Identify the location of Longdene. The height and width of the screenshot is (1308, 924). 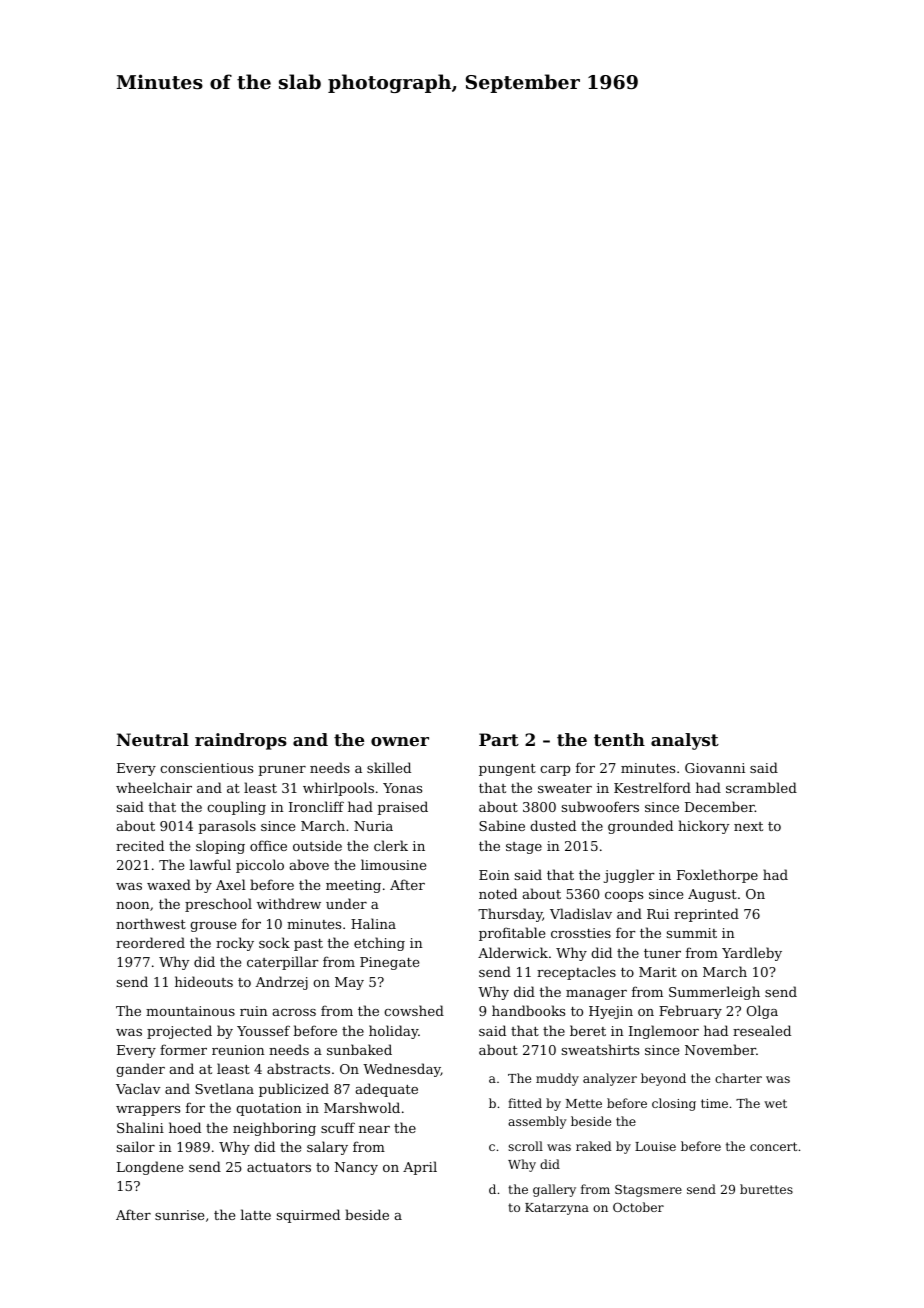
(150, 1168).
